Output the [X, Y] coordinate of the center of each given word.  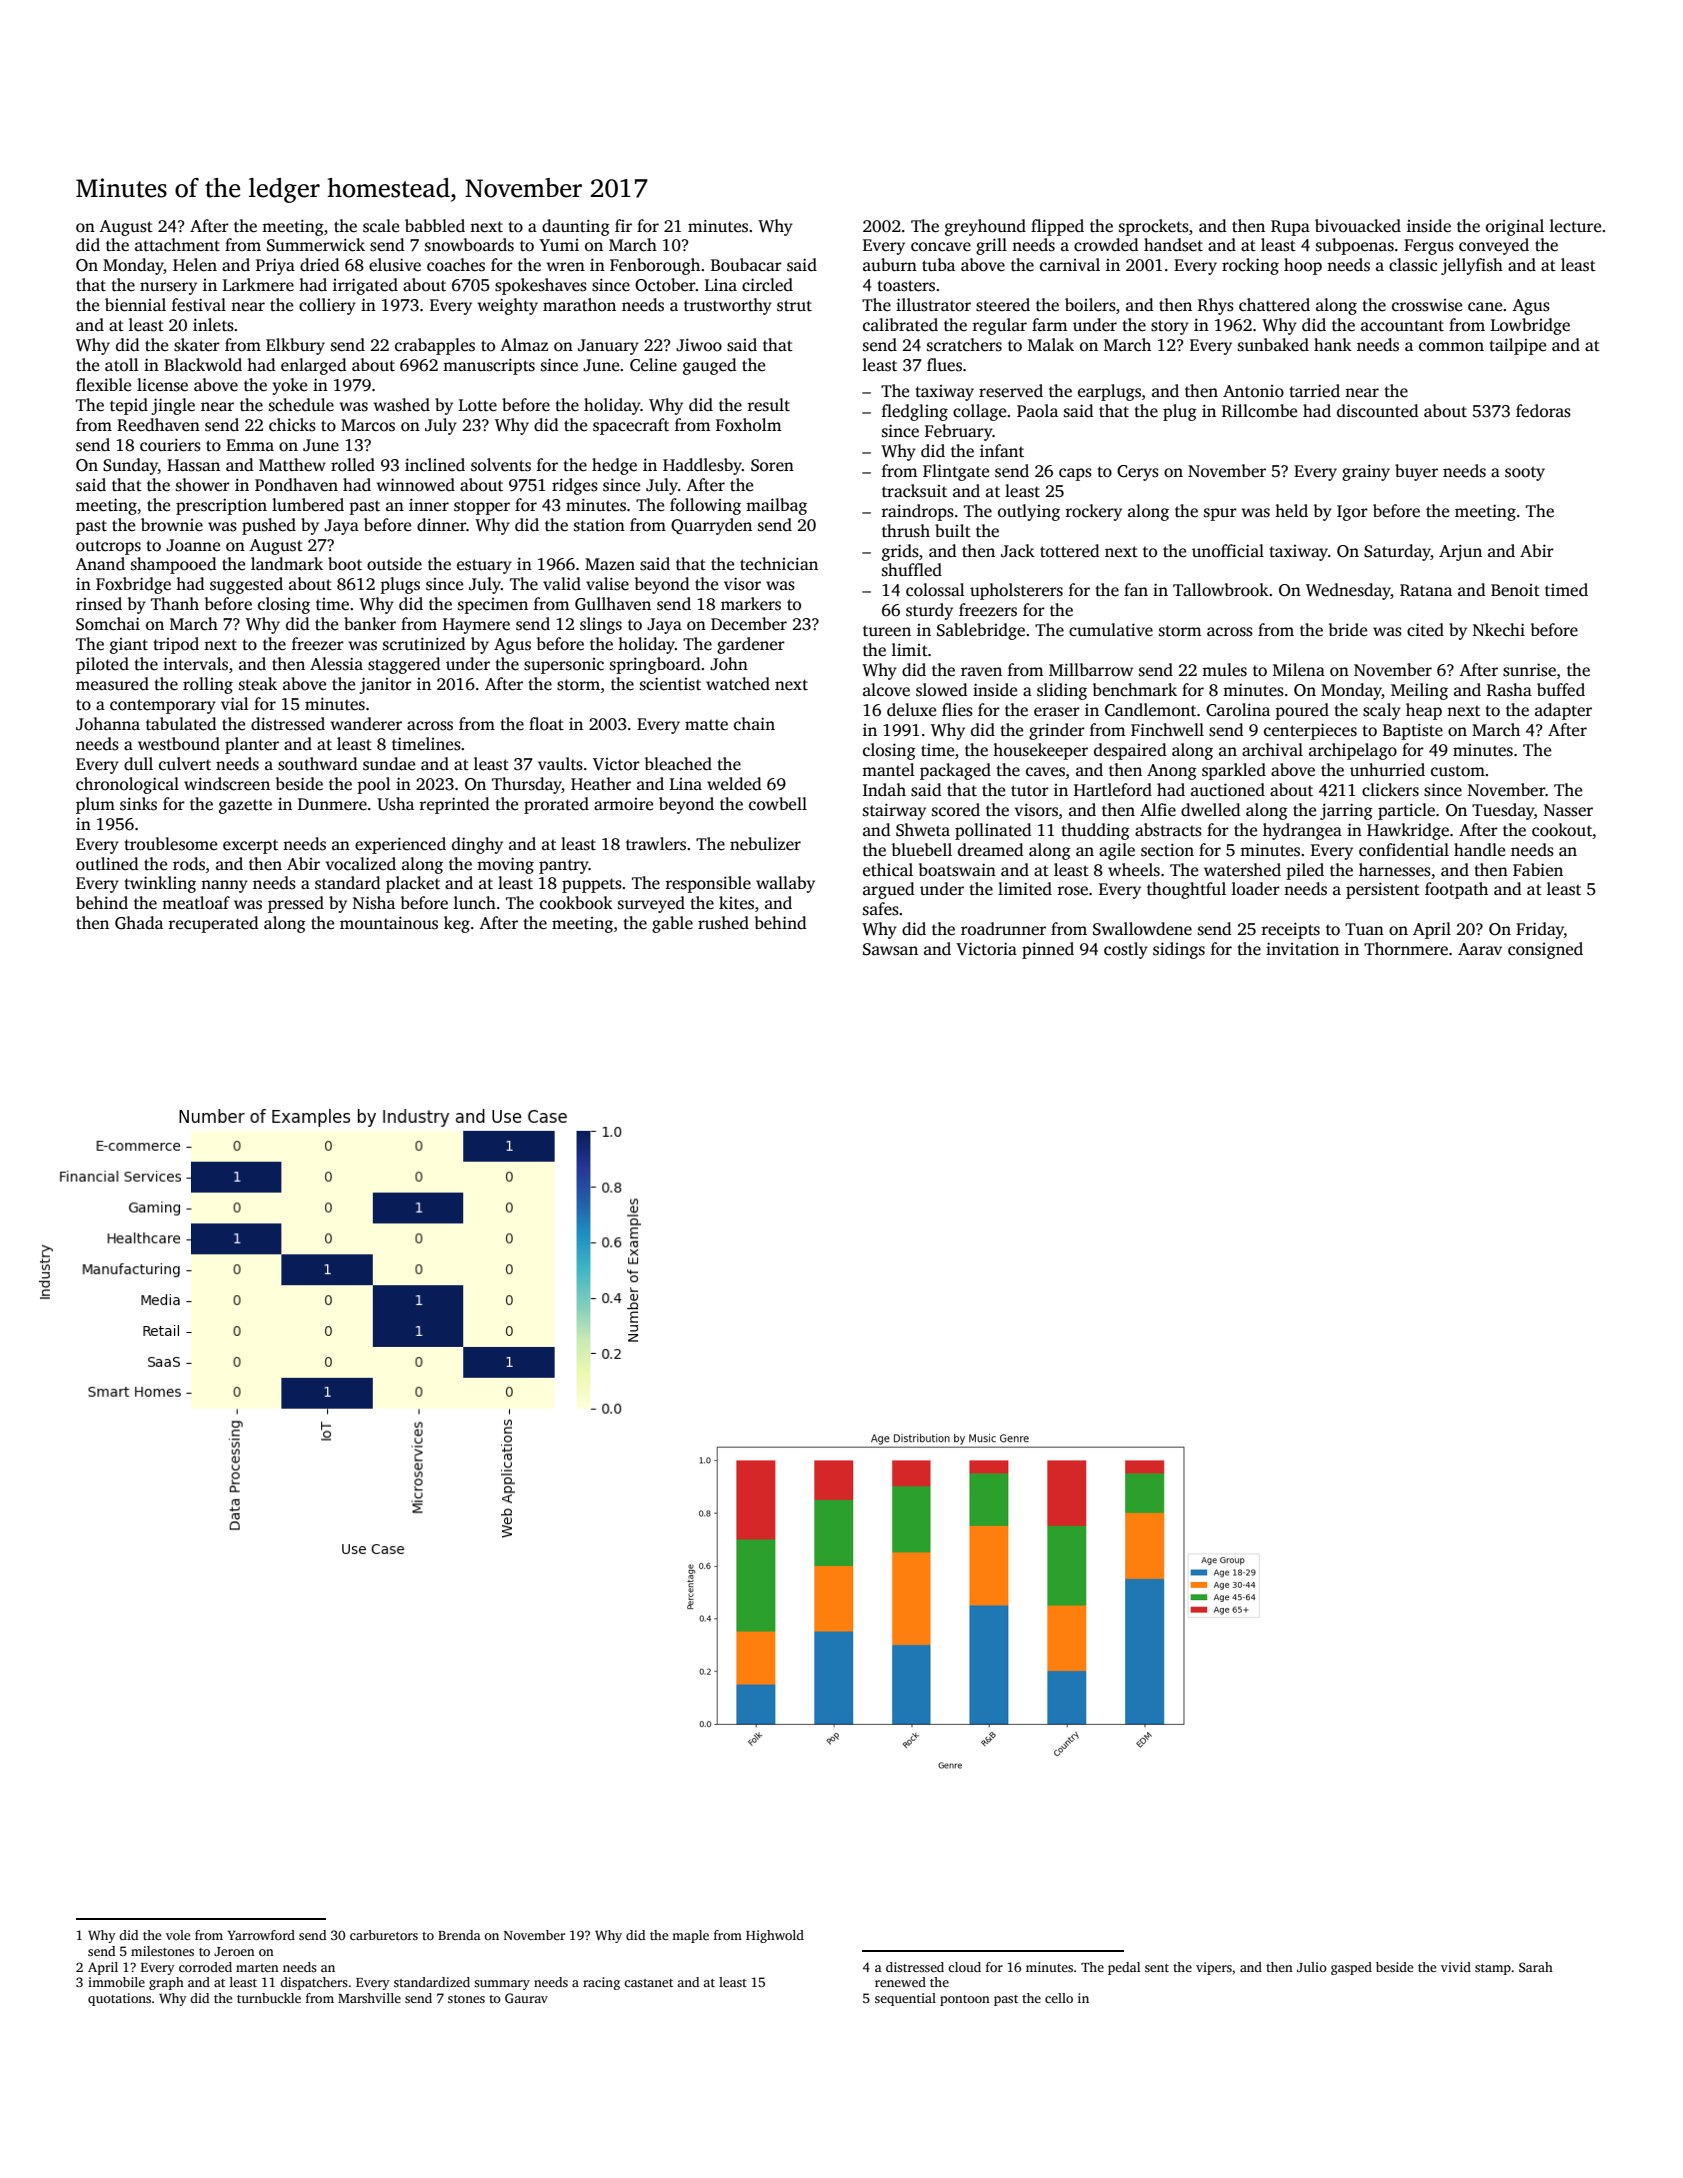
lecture [1575, 226]
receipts [1290, 930]
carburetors [384, 1935]
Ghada [139, 923]
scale [381, 226]
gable [672, 924]
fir [623, 225]
